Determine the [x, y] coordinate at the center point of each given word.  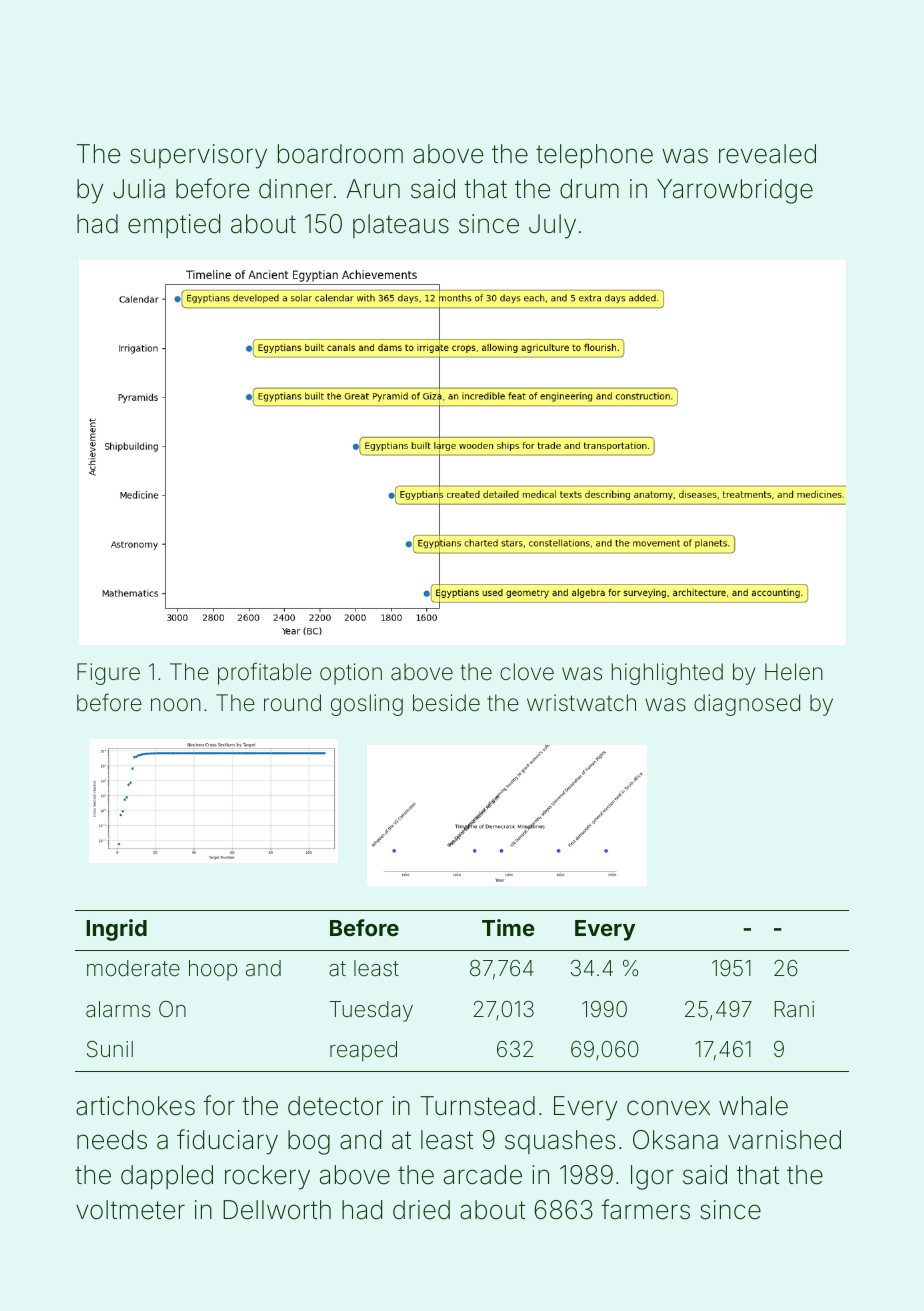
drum [589, 189]
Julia [139, 189]
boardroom [340, 154]
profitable [265, 673]
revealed [767, 154]
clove [527, 672]
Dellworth [277, 1210]
